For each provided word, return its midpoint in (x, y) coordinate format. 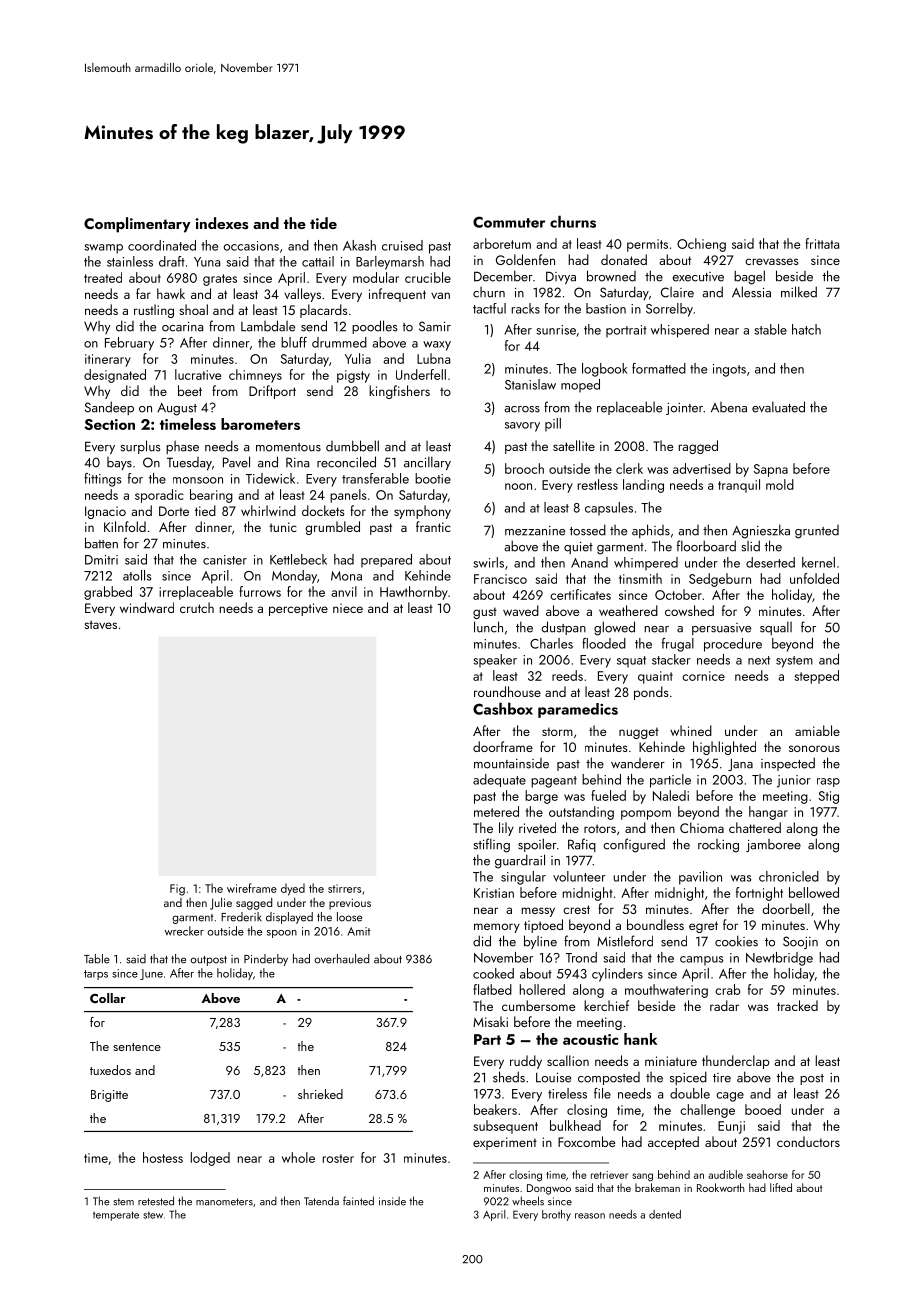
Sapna (771, 470)
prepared (386, 561)
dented (665, 1214)
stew (153, 1215)
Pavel (236, 462)
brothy (556, 1215)
